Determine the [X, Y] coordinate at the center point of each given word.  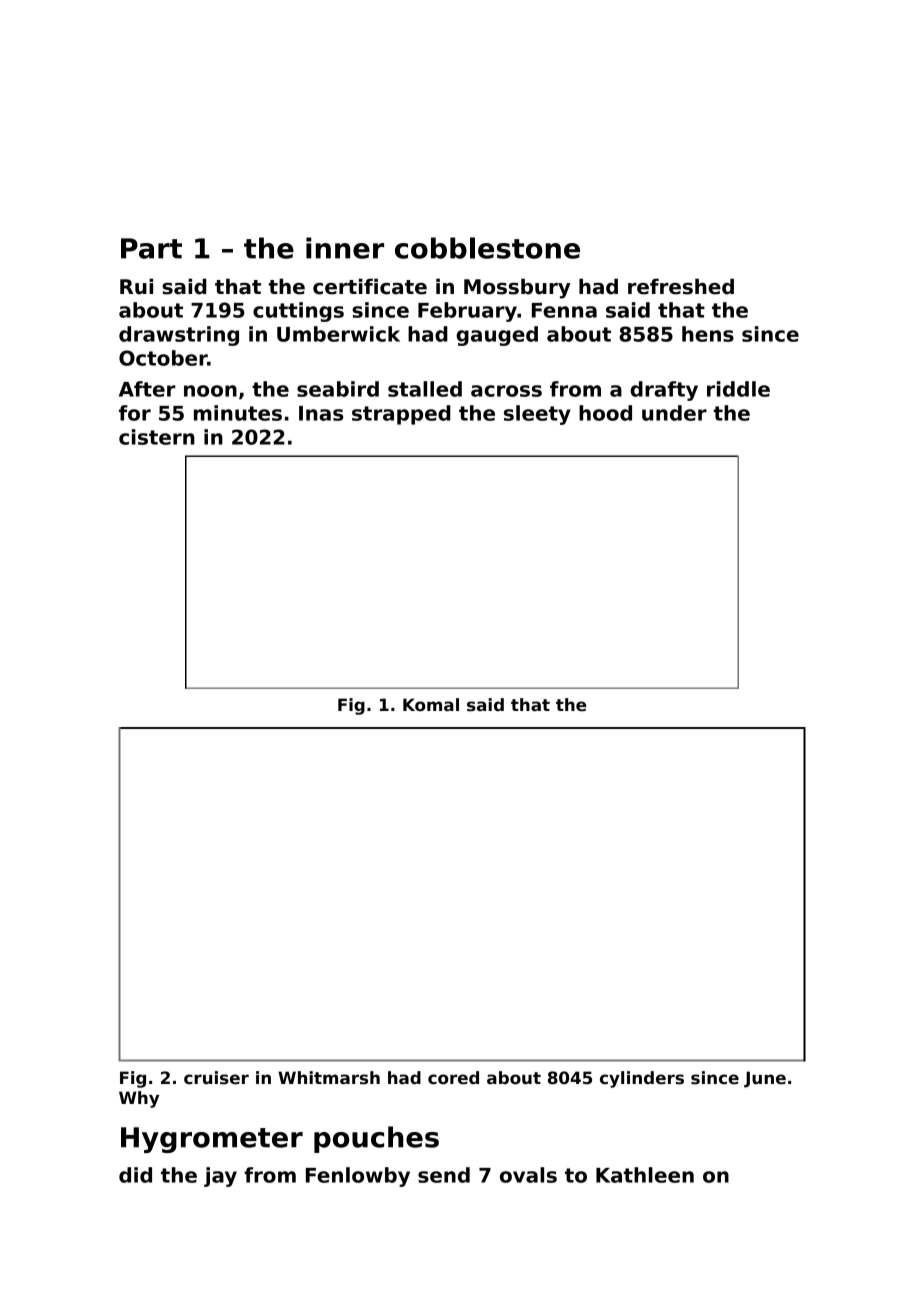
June [765, 1079]
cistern [157, 437]
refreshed [681, 286]
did [135, 1175]
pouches [376, 1139]
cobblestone [487, 248]
